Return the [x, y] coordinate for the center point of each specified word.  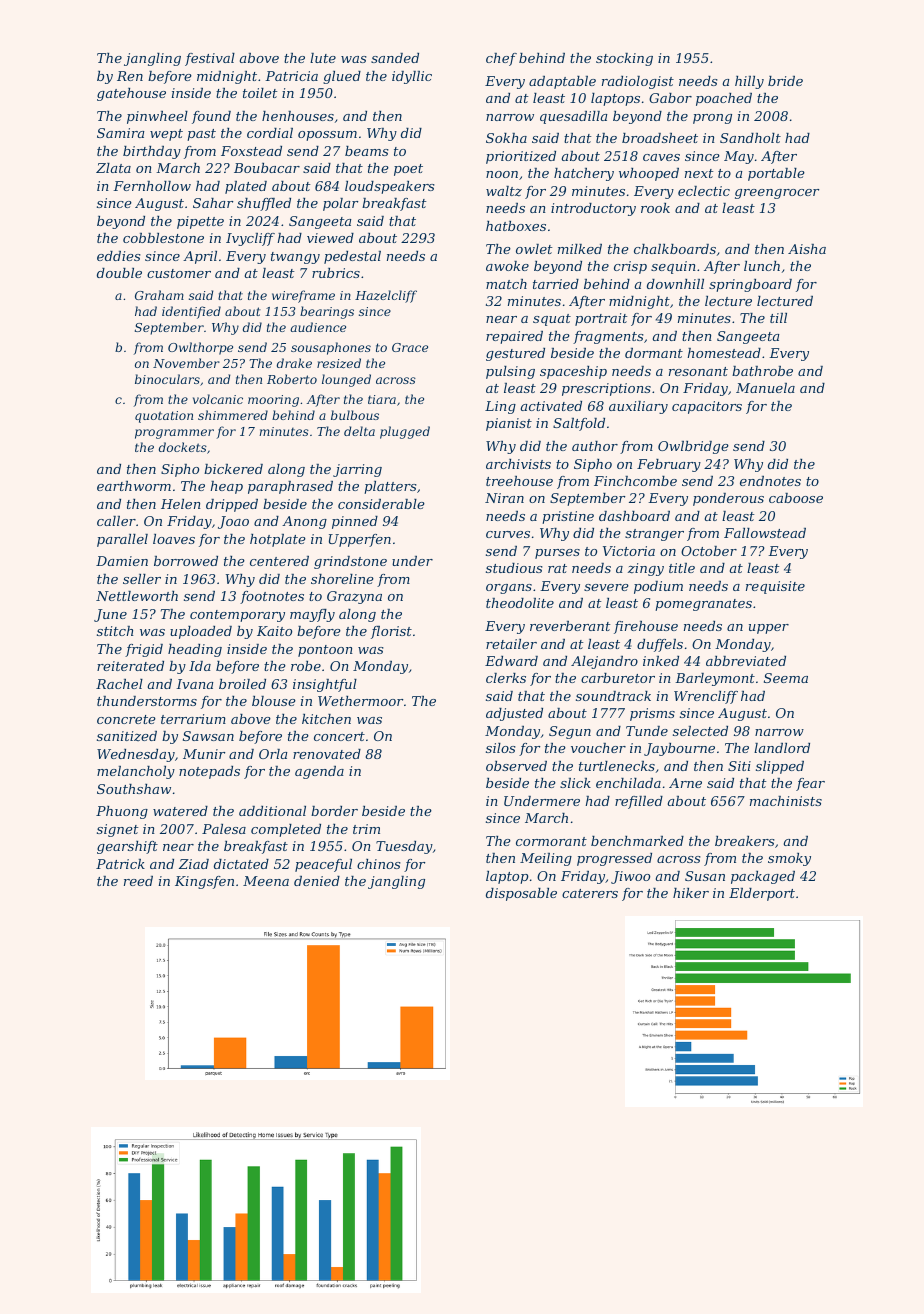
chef [501, 59]
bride [785, 81]
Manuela [765, 388]
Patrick [120, 864]
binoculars [167, 379]
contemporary [237, 616]
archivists [518, 464]
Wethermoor [360, 701]
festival [210, 59]
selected [700, 731]
